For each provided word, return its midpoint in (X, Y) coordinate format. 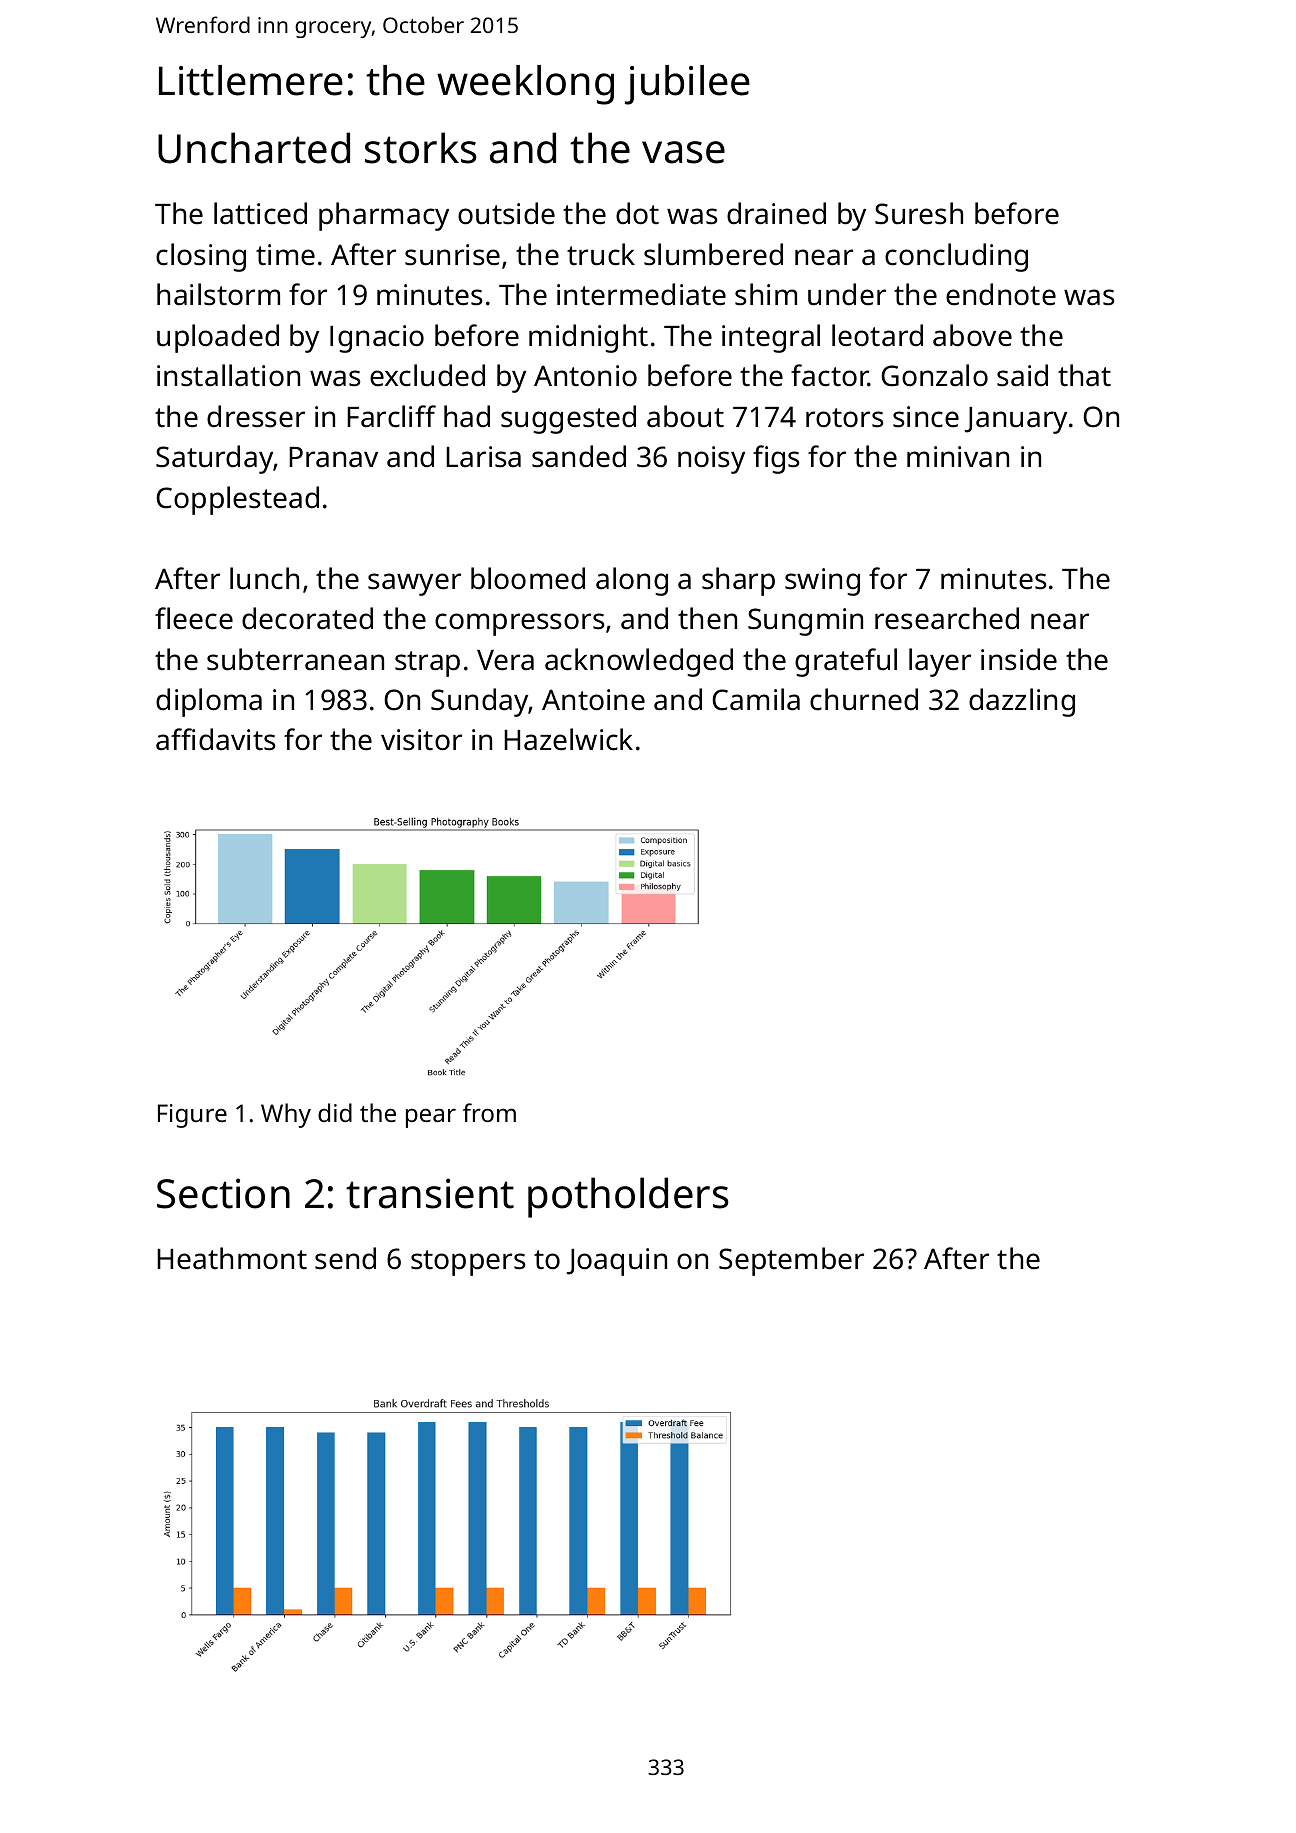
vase (683, 152)
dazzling (1022, 702)
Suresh (919, 213)
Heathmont (232, 1258)
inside (1019, 659)
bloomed (528, 578)
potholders (628, 1197)
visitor (421, 740)
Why (286, 1115)
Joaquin (617, 1262)
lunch (264, 578)
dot (637, 213)
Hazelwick (568, 739)
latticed (260, 213)
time (285, 255)
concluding (956, 257)
